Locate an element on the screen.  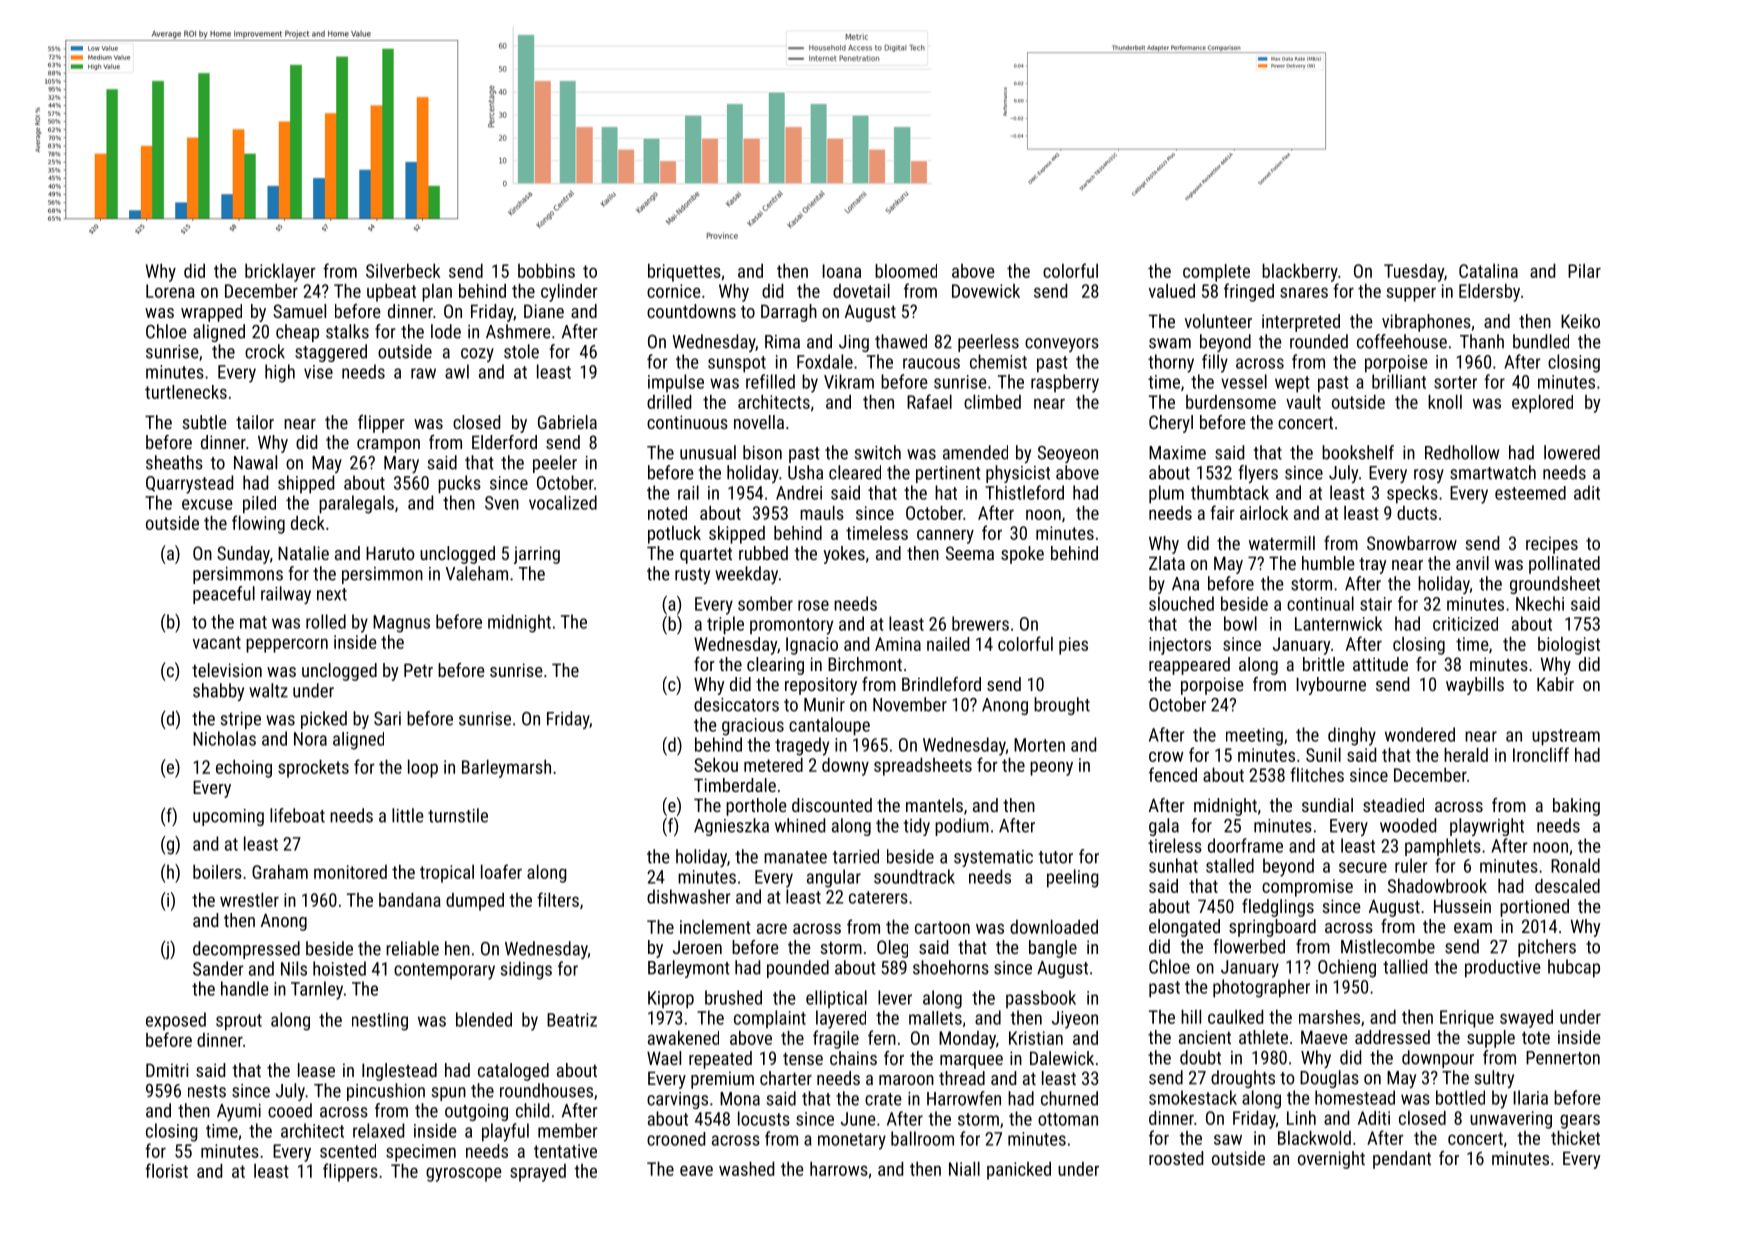
specks is located at coordinates (1412, 494).
